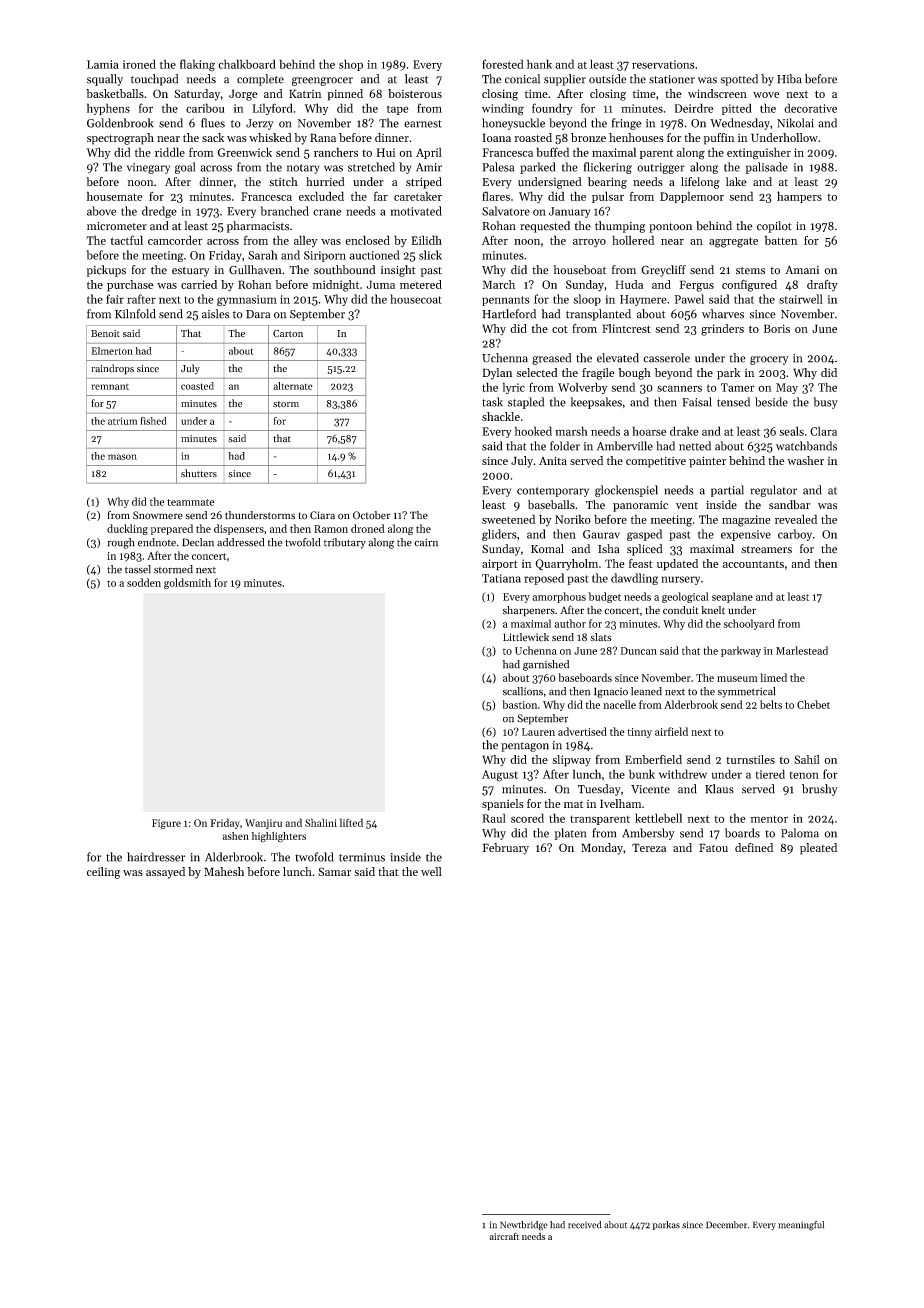  Describe the element at coordinates (506, 211) in the screenshot. I see `Salvatore` at that location.
